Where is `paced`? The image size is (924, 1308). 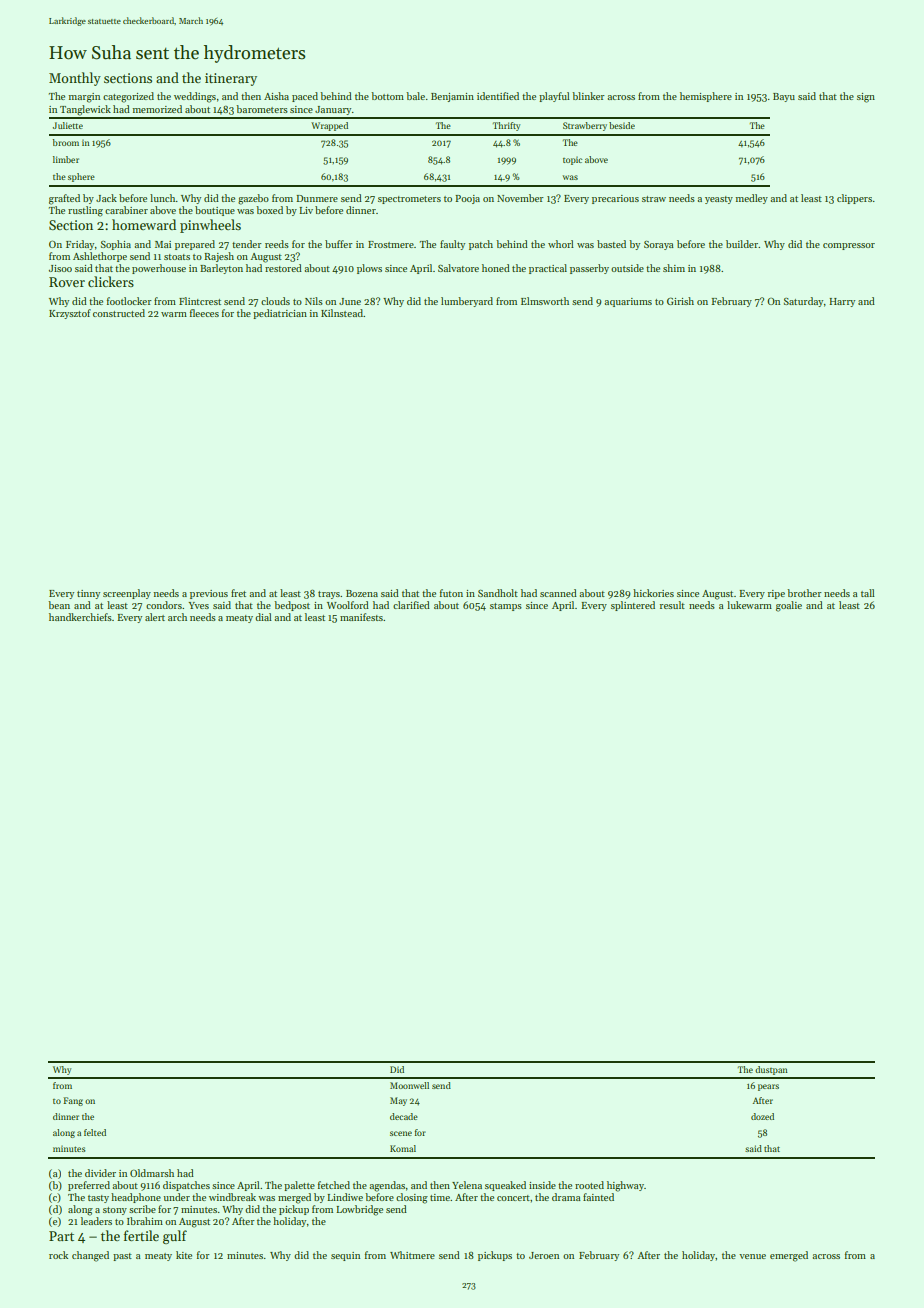 paced is located at coordinates (305, 97).
